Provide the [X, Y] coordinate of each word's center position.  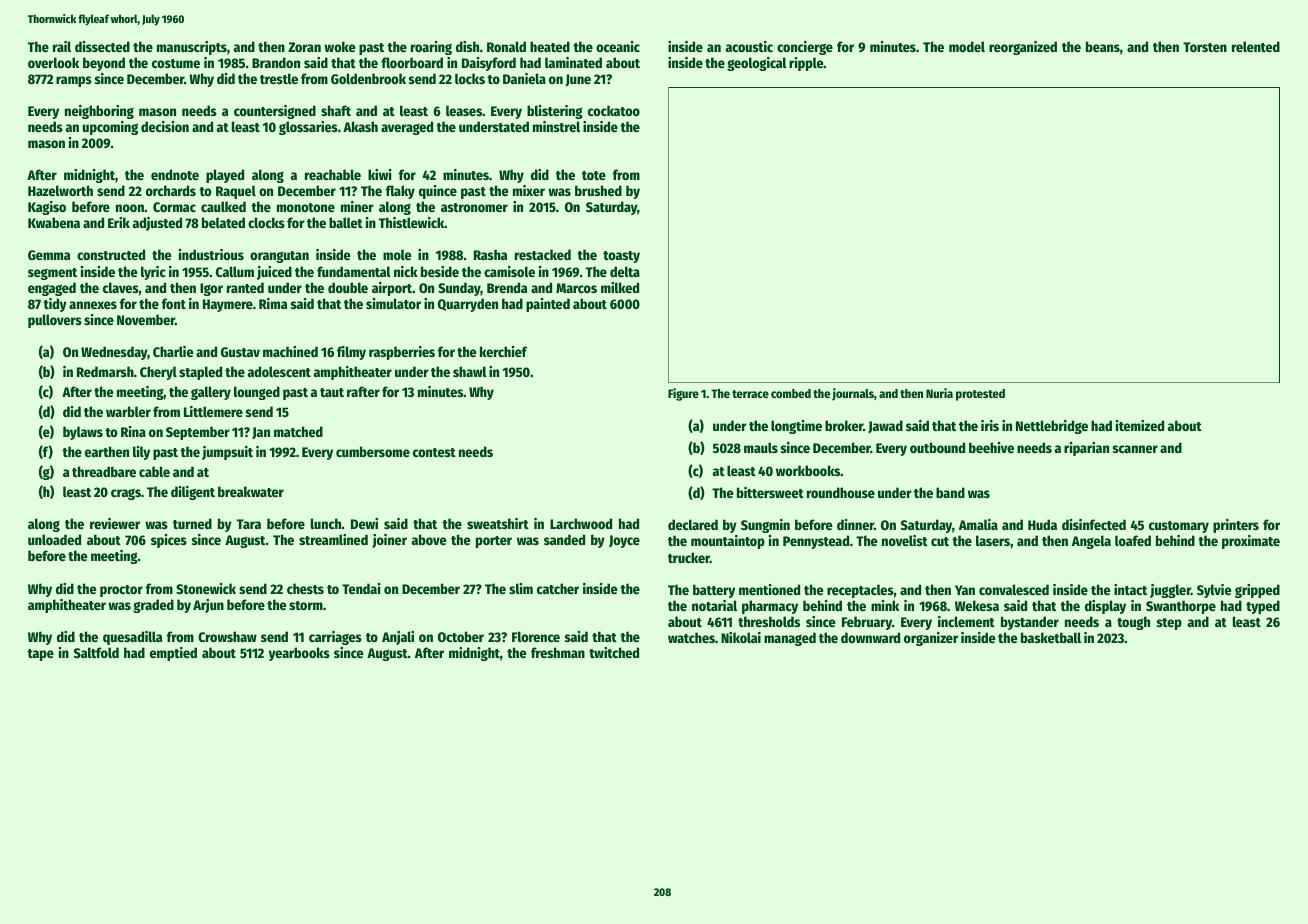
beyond [104, 64]
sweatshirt [498, 523]
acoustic [749, 46]
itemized [1140, 425]
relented [1256, 46]
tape [40, 655]
